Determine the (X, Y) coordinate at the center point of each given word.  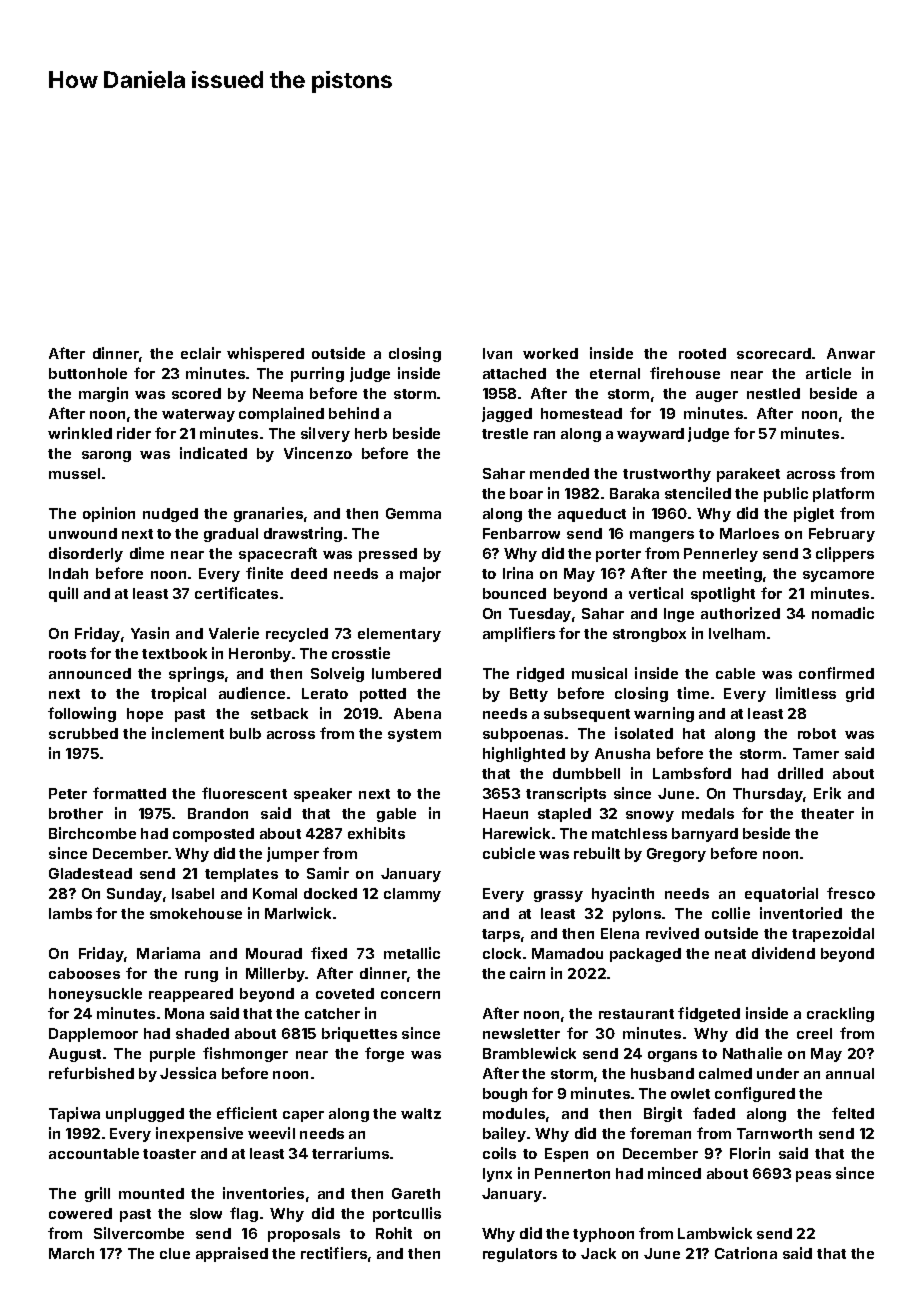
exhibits (376, 833)
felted (853, 1113)
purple (172, 1055)
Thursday (768, 795)
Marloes (749, 533)
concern (410, 995)
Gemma (413, 513)
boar (526, 493)
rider (134, 433)
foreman (660, 1133)
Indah (68, 573)
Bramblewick (529, 1053)
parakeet (748, 475)
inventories (263, 1193)
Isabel (193, 893)
